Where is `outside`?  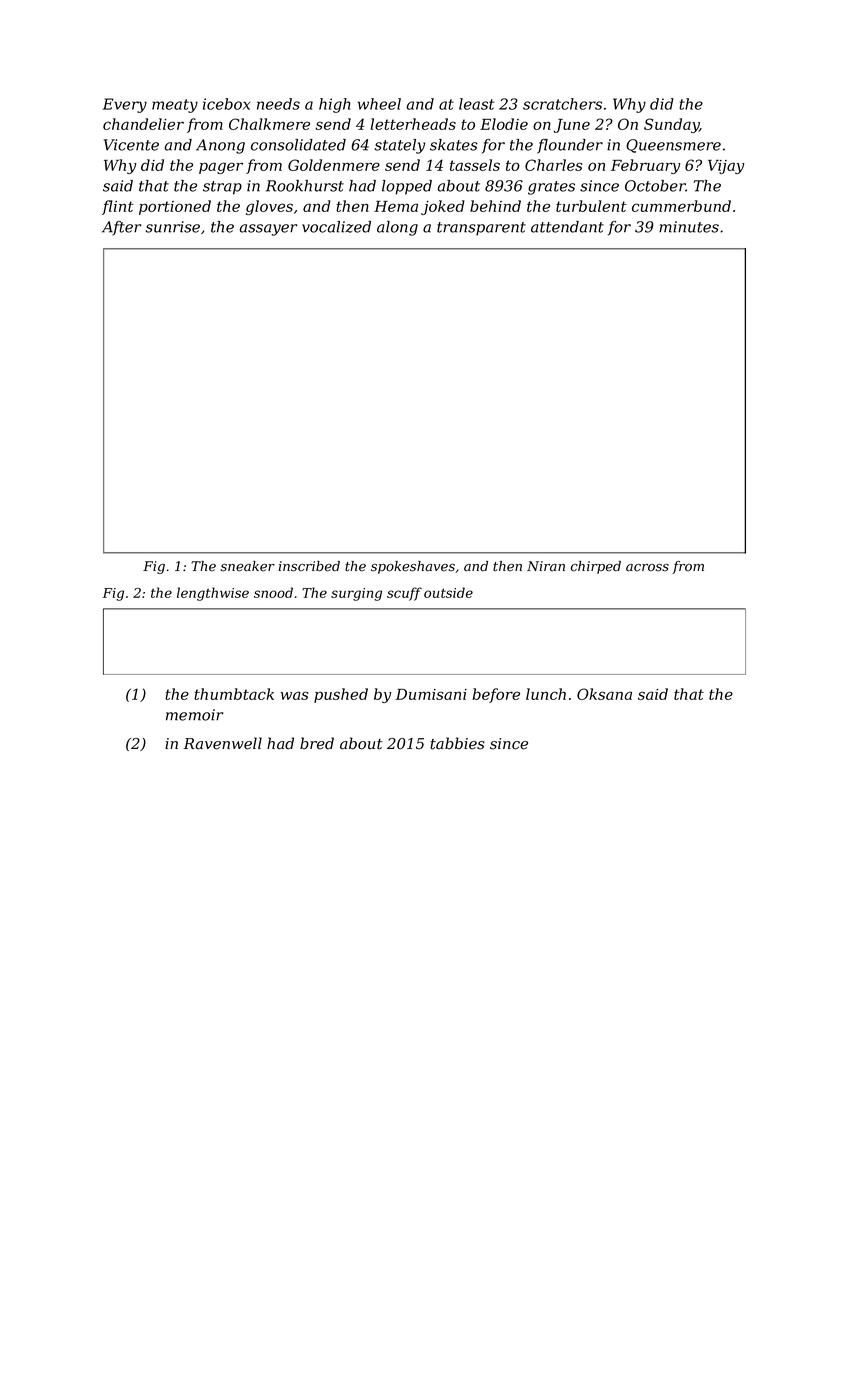
outside is located at coordinates (448, 592).
